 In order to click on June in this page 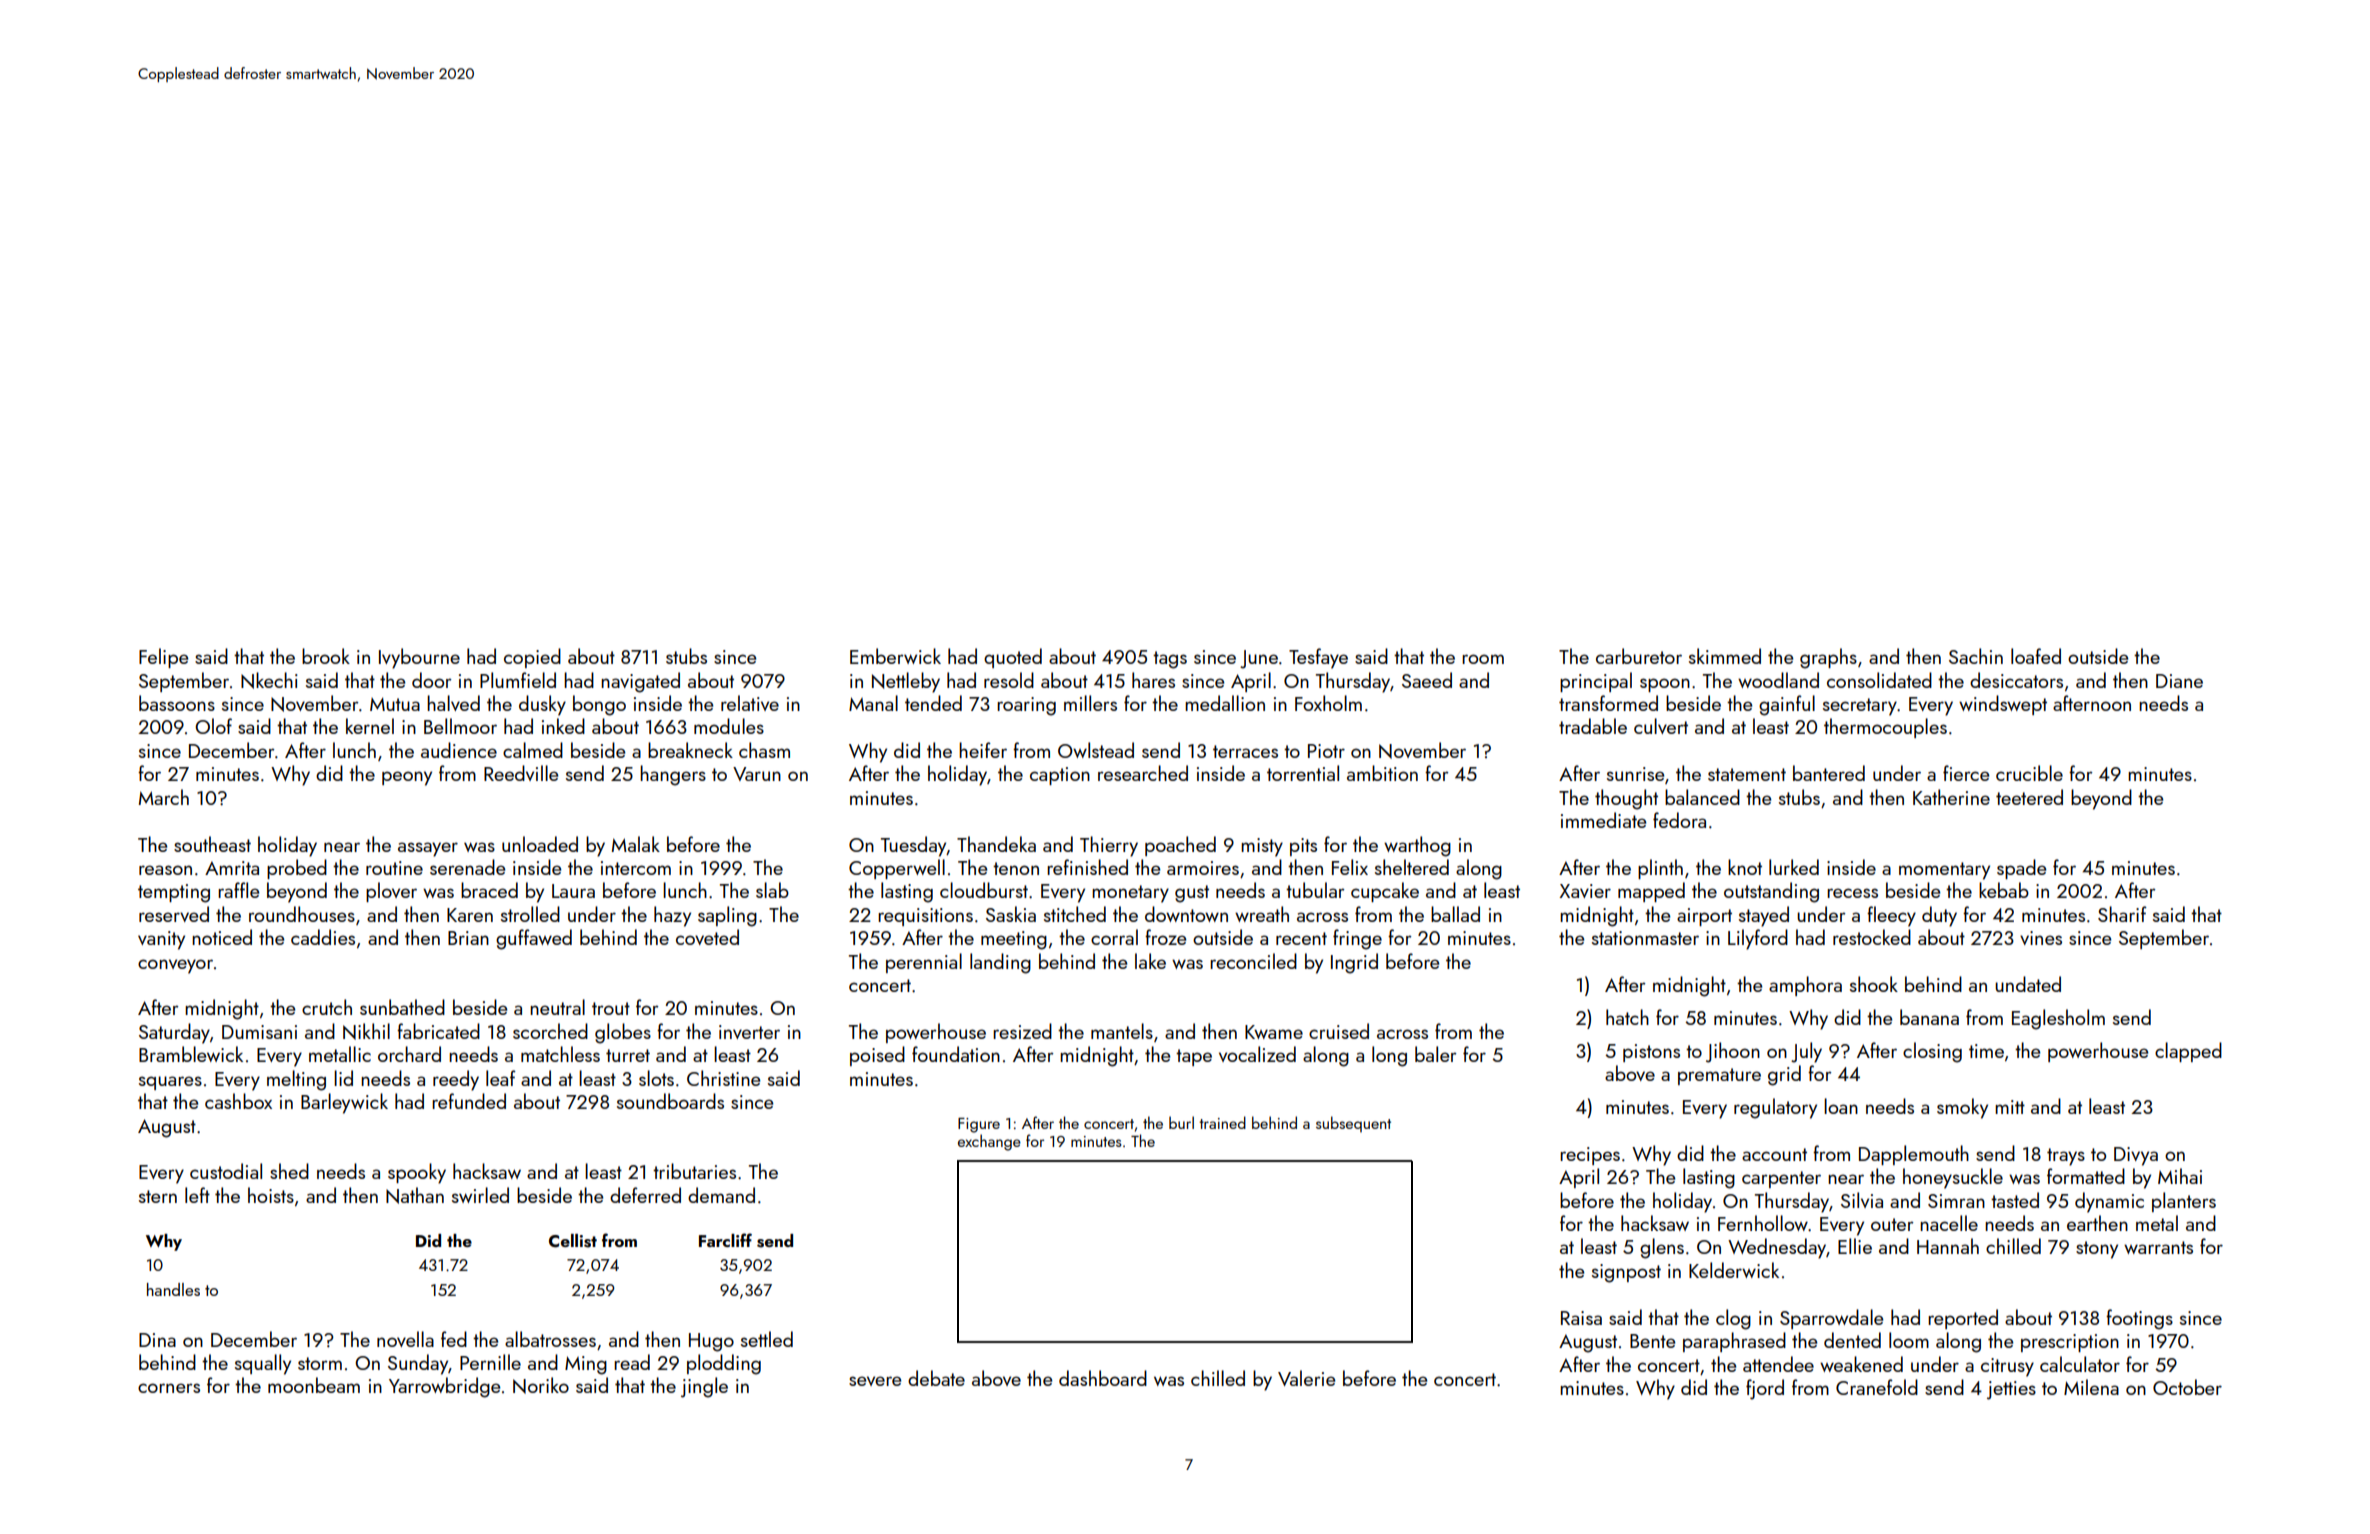, I will do `click(1259, 659)`.
